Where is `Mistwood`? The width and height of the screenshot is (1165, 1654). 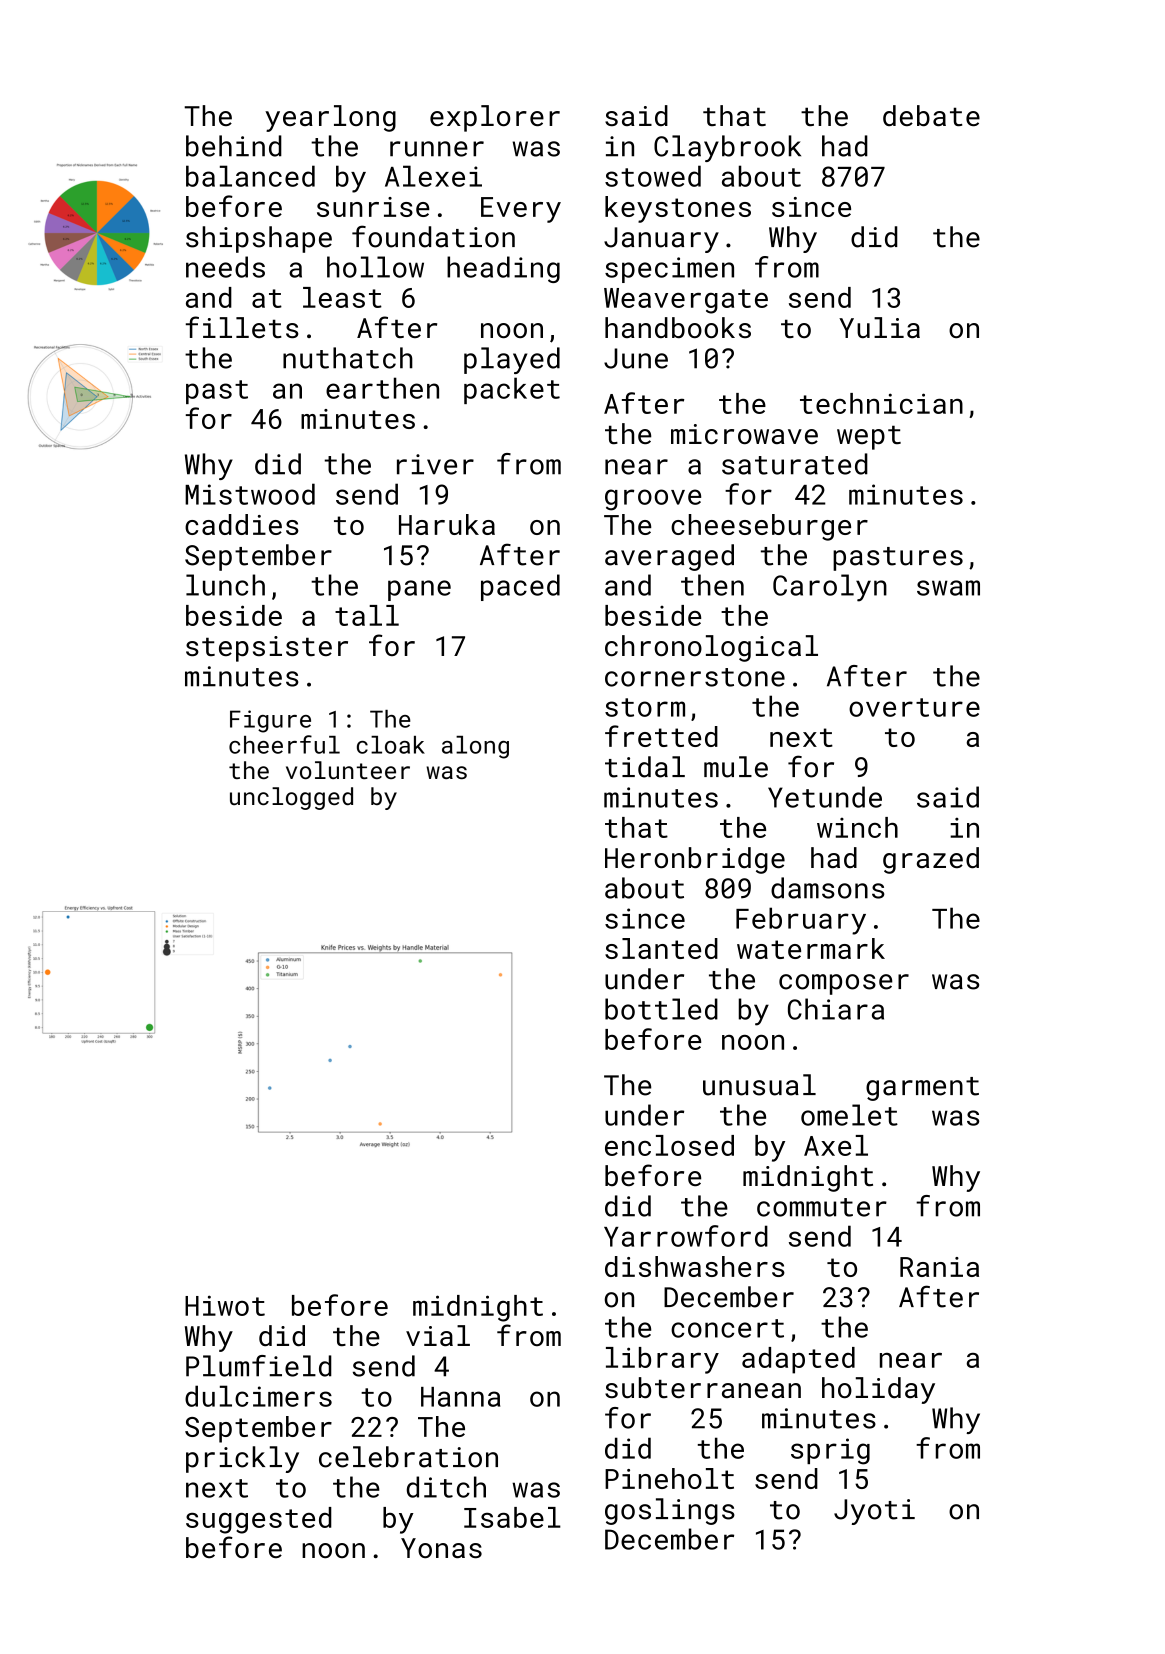
Mistwood is located at coordinates (250, 494).
